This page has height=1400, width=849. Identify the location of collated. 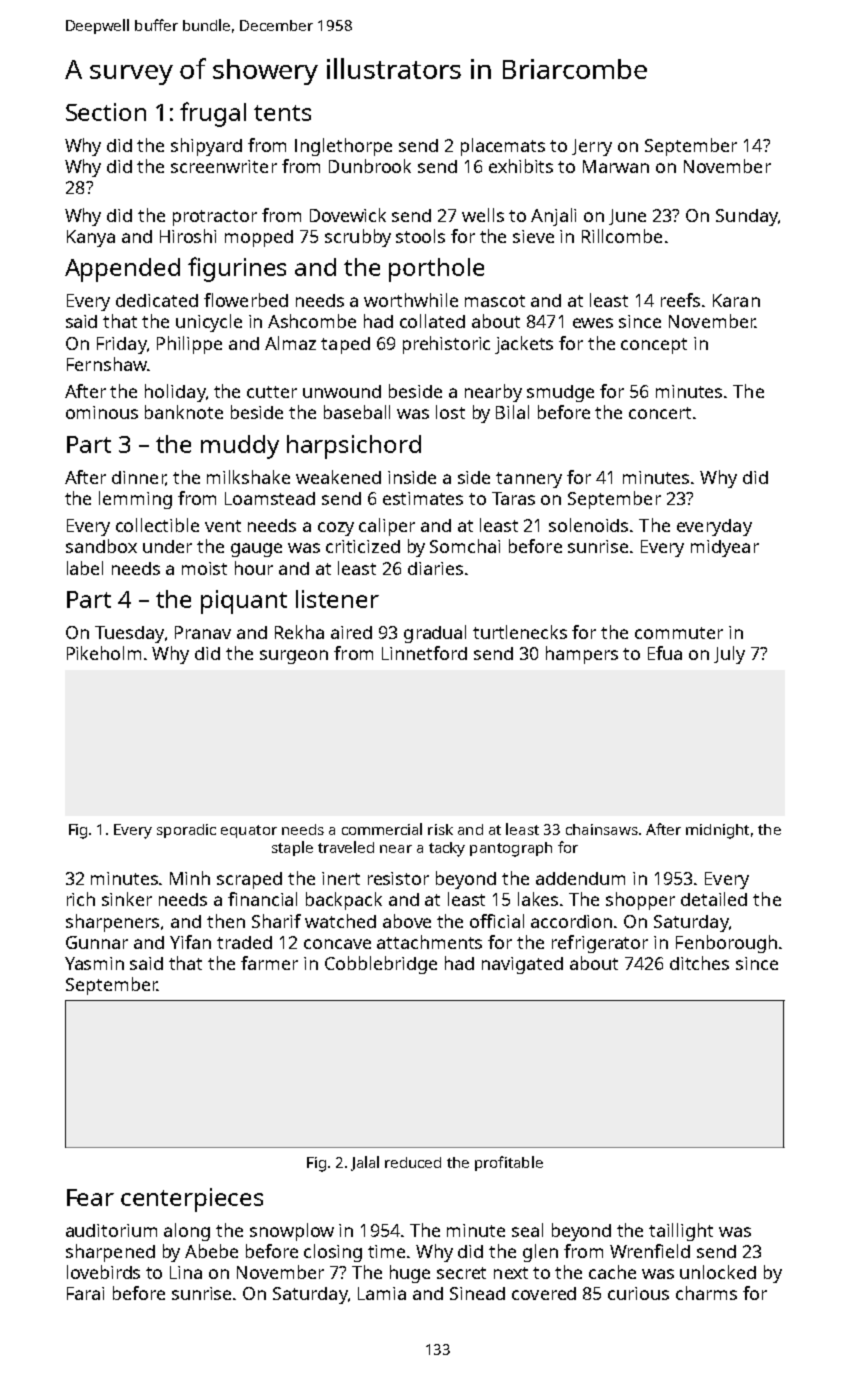
(432, 321).
